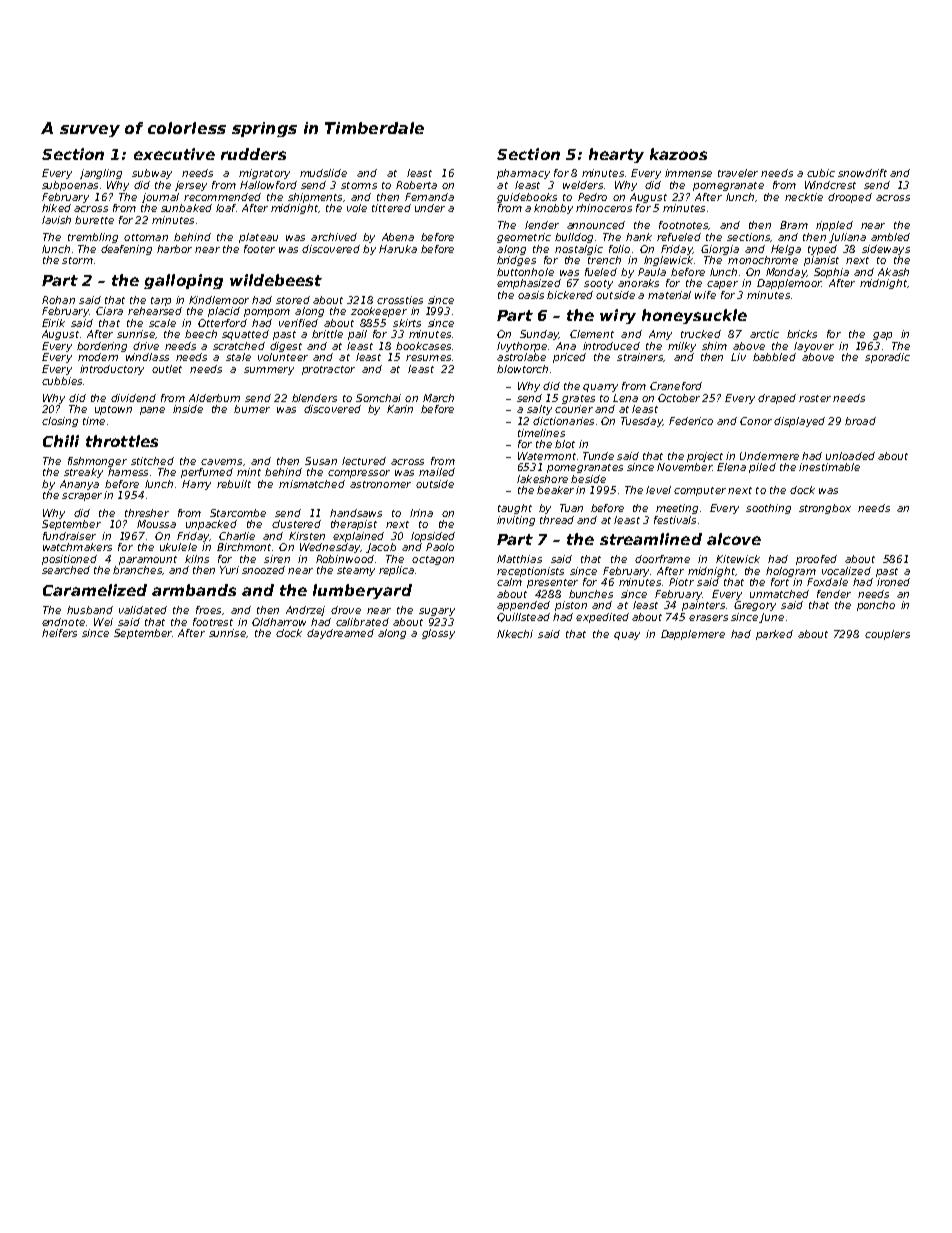 Image resolution: width=952 pixels, height=1233 pixels. What do you see at coordinates (245, 335) in the page?
I see `squatted` at bounding box center [245, 335].
